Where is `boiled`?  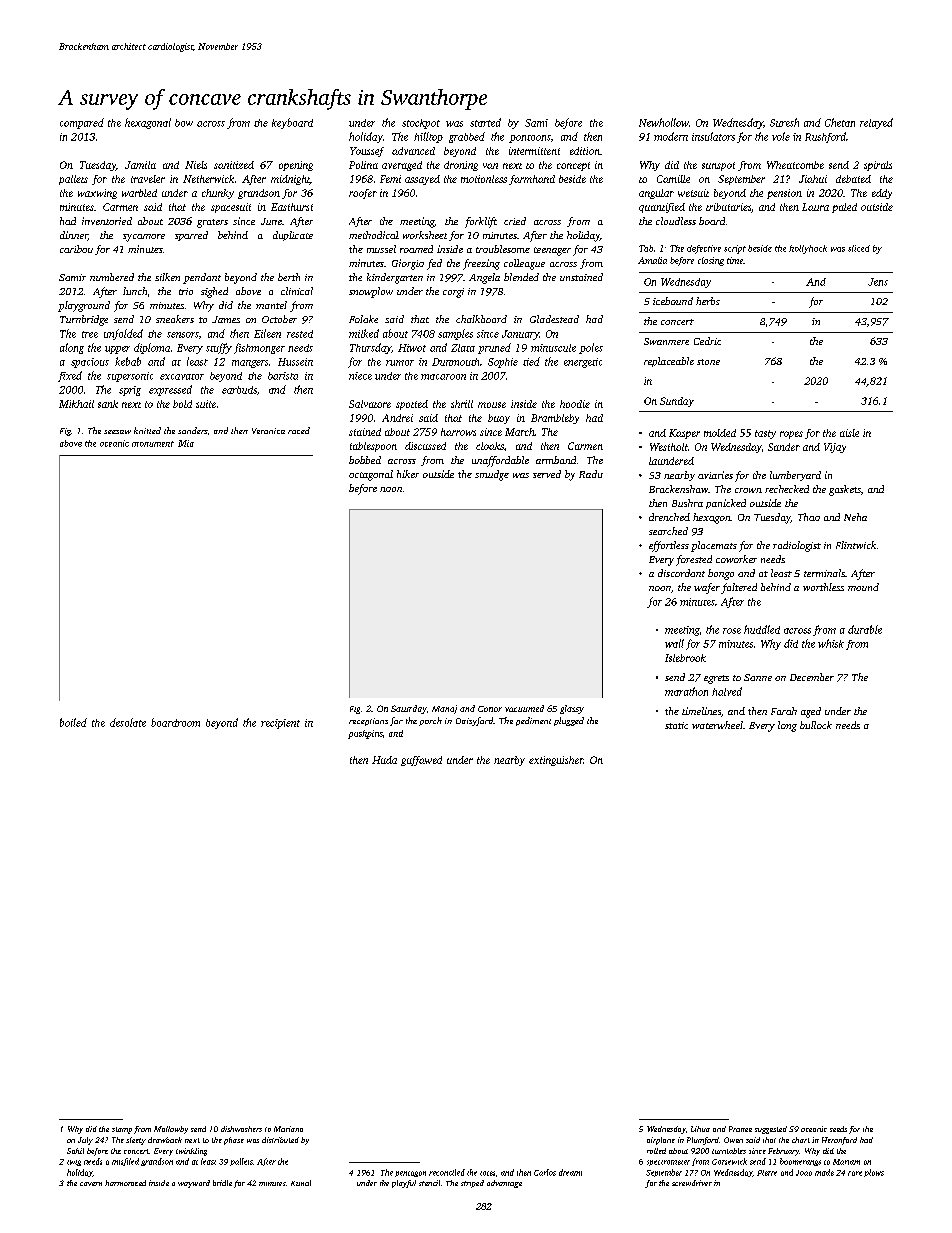 boiled is located at coordinates (73, 722).
